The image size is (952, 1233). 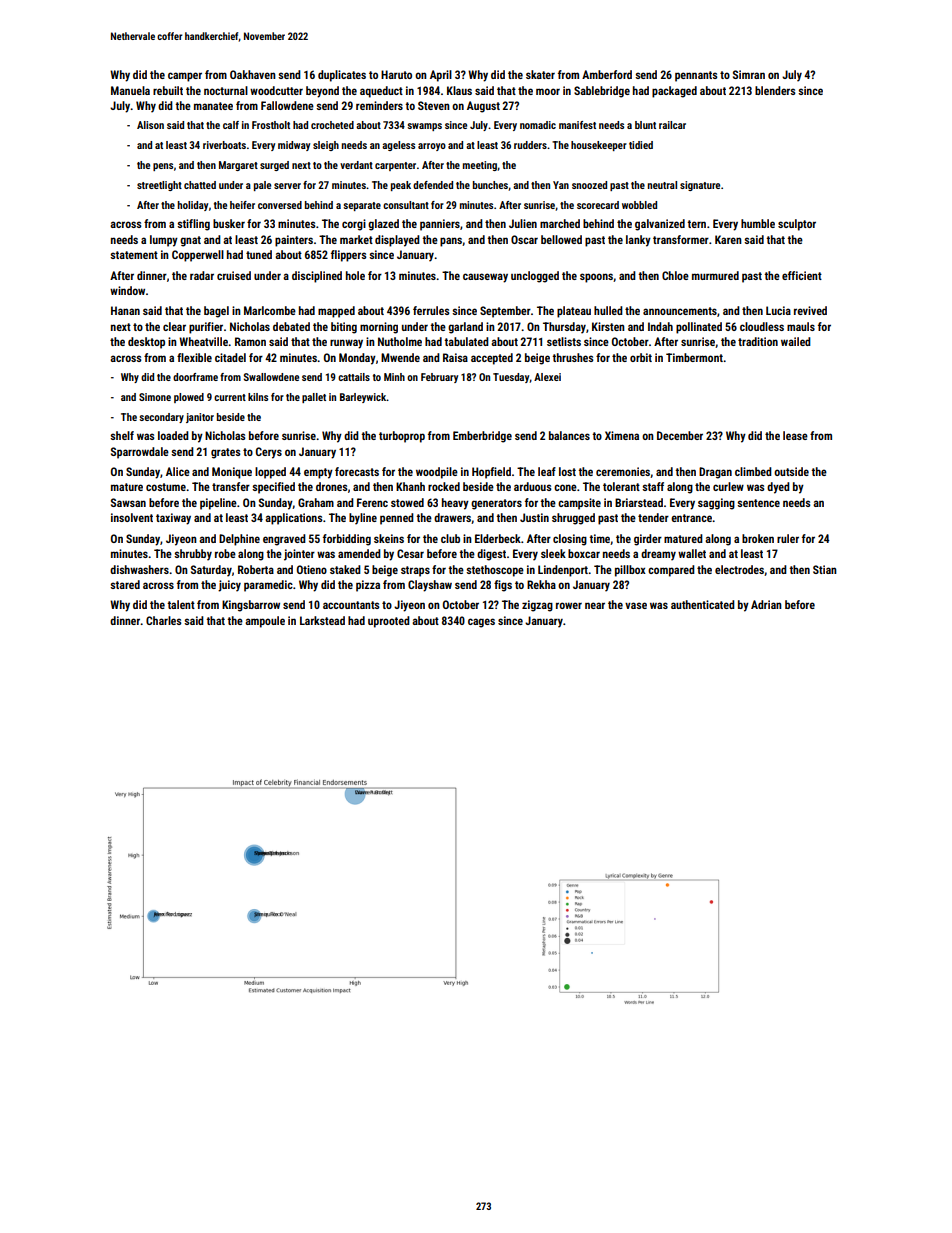 I want to click on Amberford, so click(x=607, y=74).
